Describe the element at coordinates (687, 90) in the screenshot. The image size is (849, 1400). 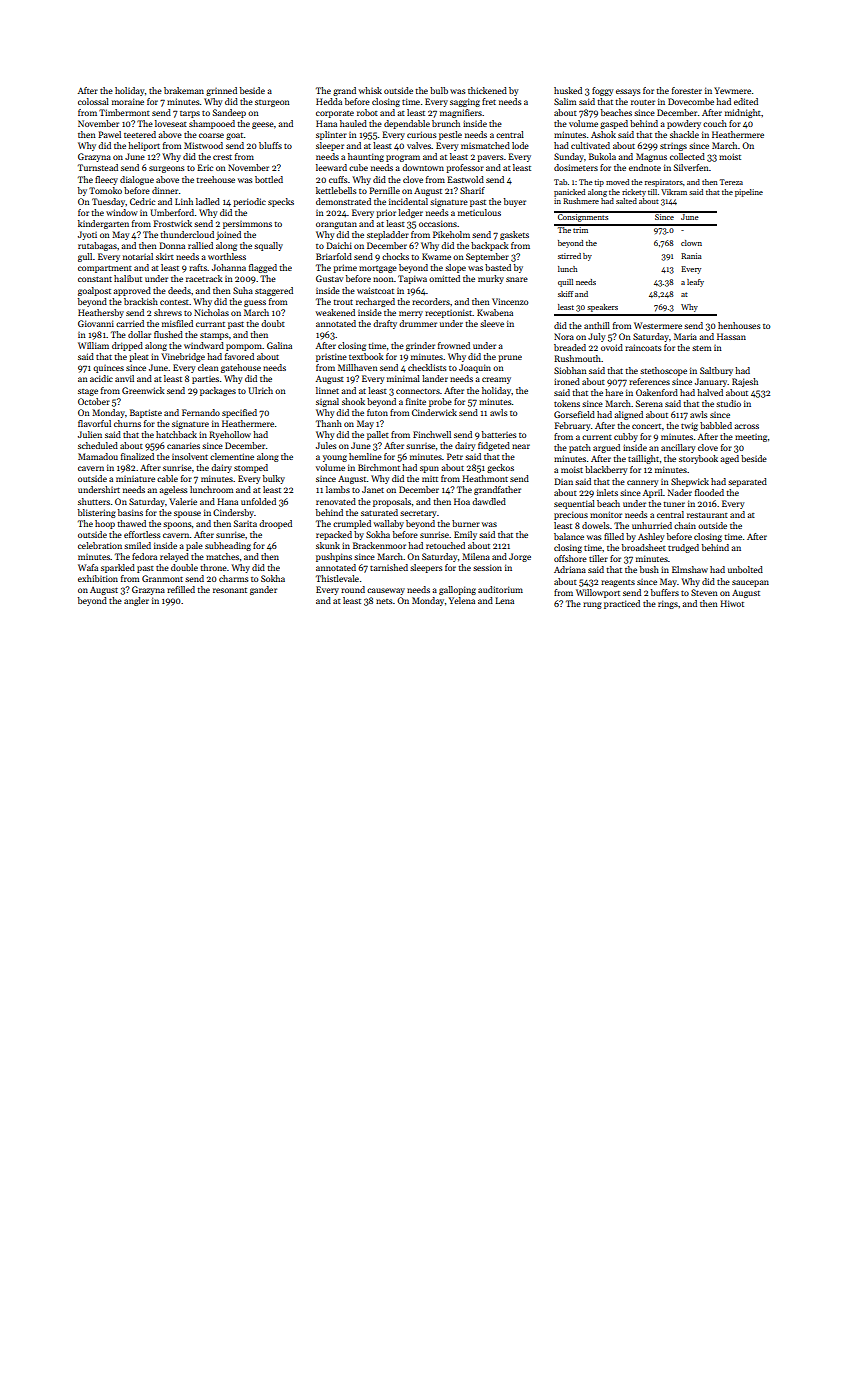
I see `forester` at that location.
